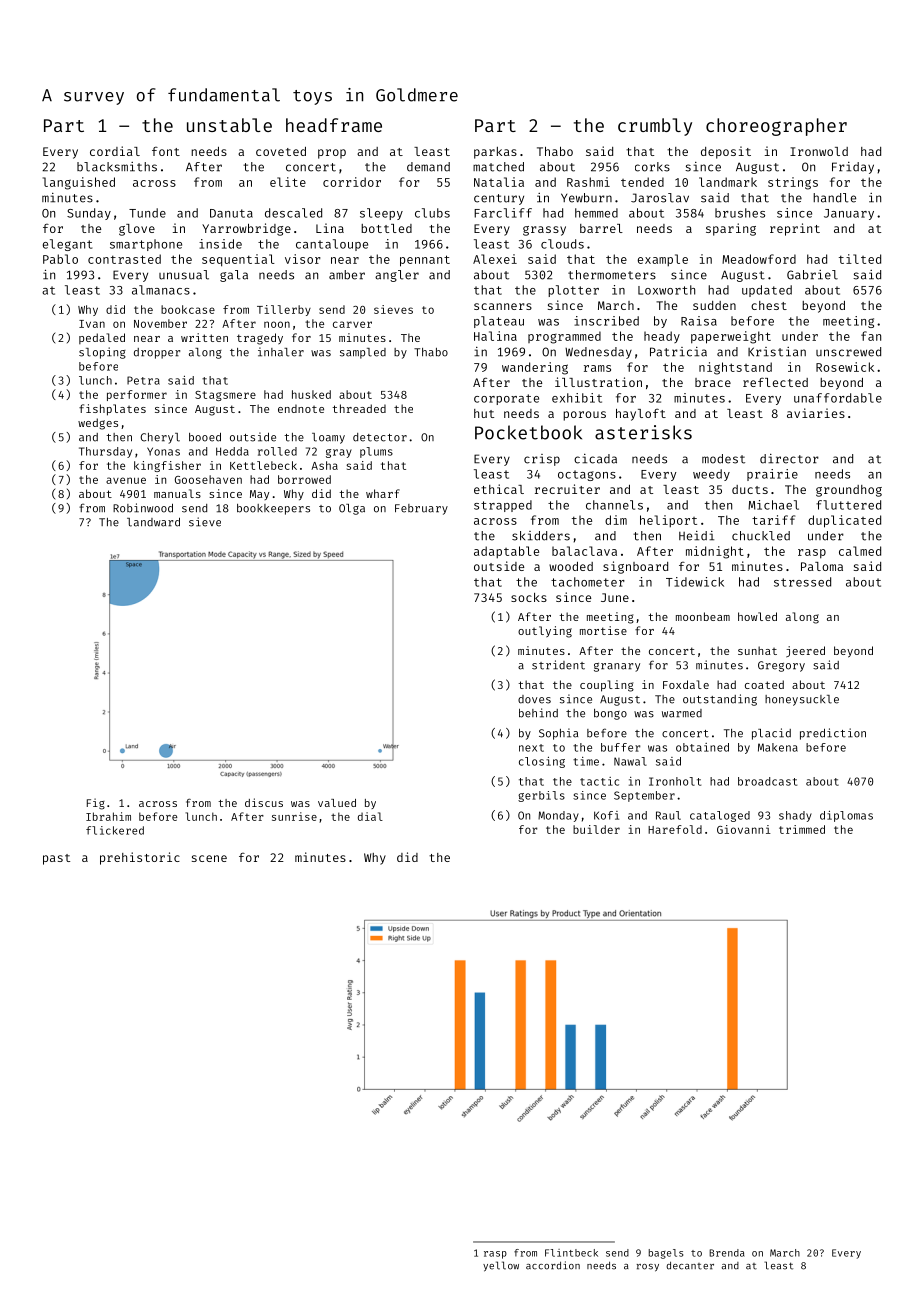  Describe the element at coordinates (571, 1253) in the screenshot. I see `Flintbeck` at that location.
